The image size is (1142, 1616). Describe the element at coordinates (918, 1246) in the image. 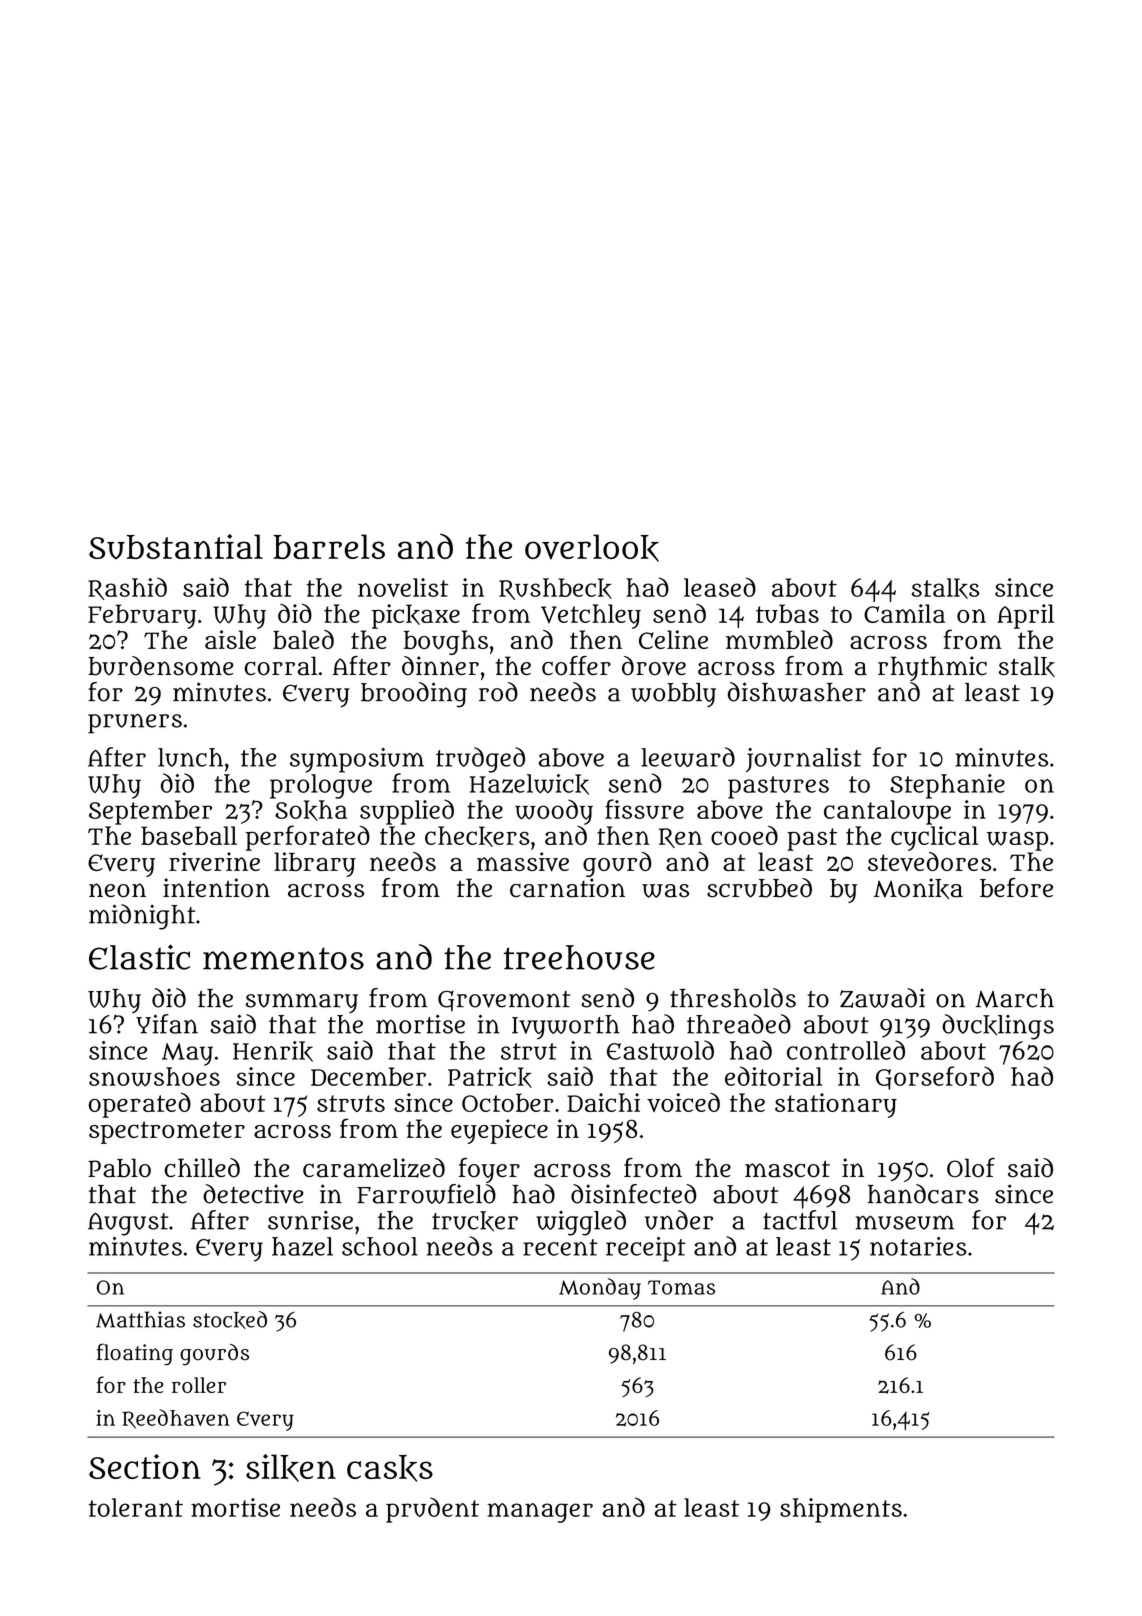

I see `notaries` at that location.
